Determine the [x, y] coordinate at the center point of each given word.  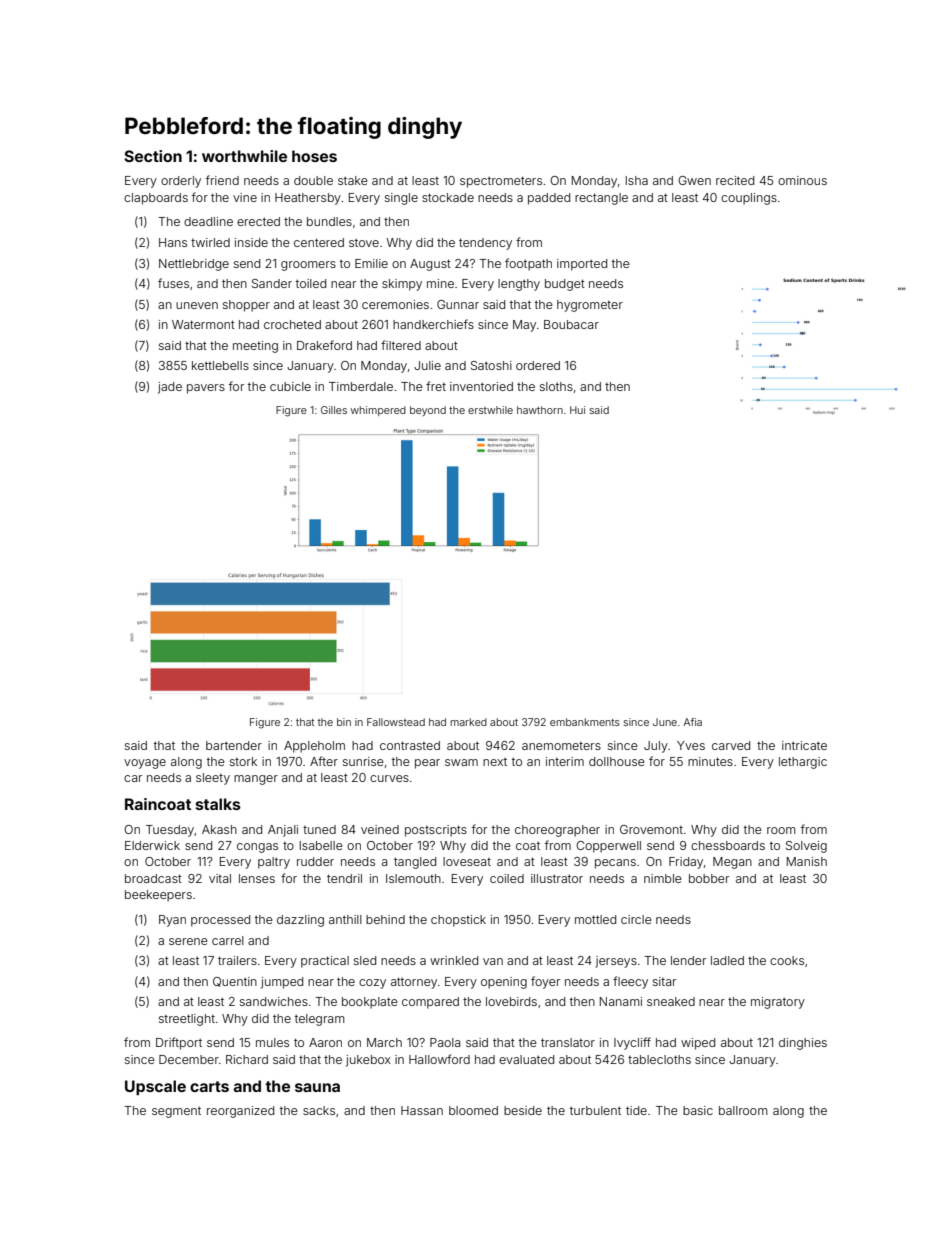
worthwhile [244, 156]
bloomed [473, 1110]
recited [735, 180]
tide [636, 1110]
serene [188, 941]
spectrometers [501, 182]
